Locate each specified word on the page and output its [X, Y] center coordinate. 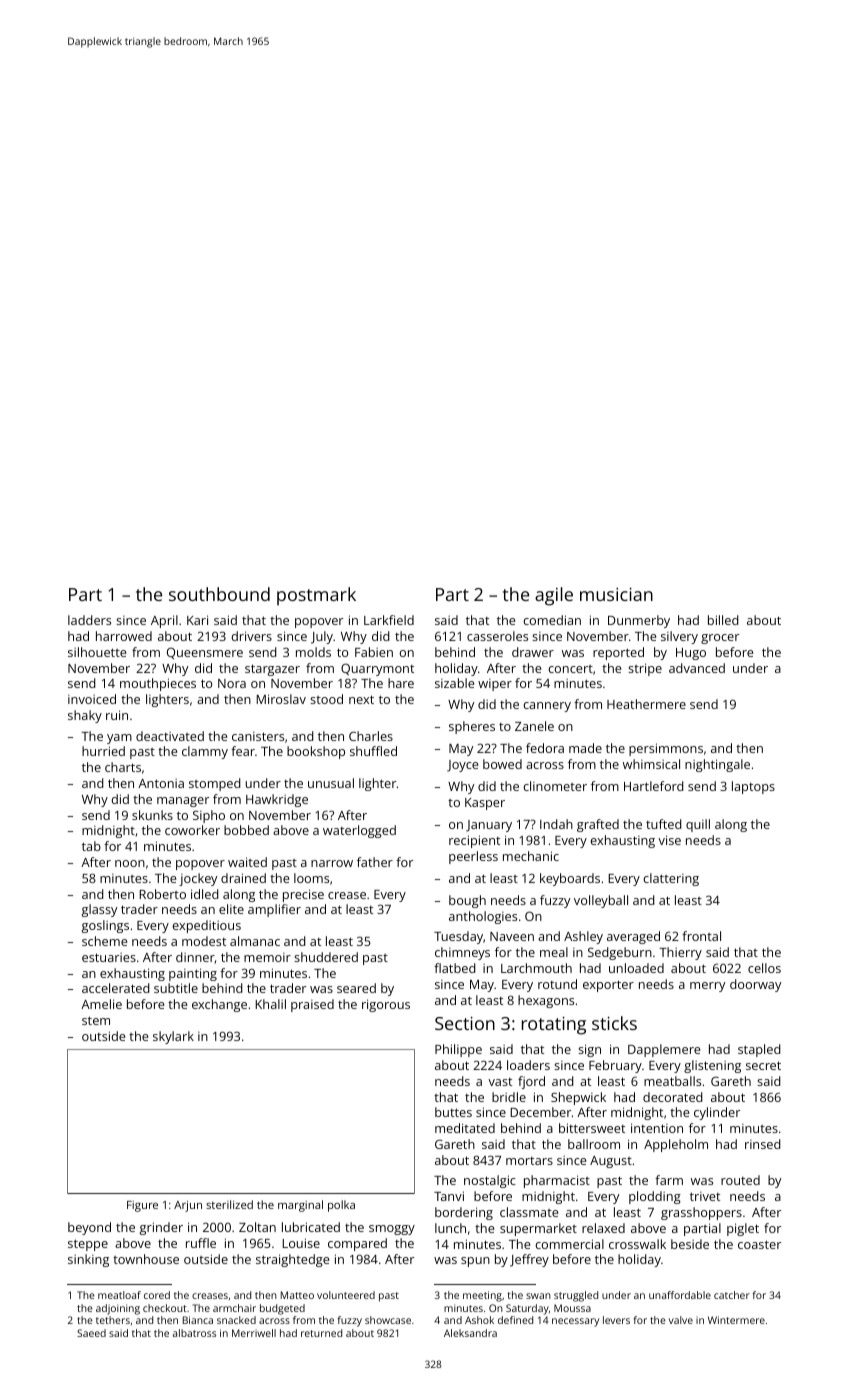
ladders [89, 620]
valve [681, 1320]
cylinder [717, 1113]
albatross [194, 1333]
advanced [697, 668]
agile [554, 596]
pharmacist [557, 1181]
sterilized [229, 1204]
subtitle [176, 988]
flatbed [455, 968]
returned [321, 1333]
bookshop [316, 752]
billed [723, 620]
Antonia [161, 783]
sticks [614, 1023]
